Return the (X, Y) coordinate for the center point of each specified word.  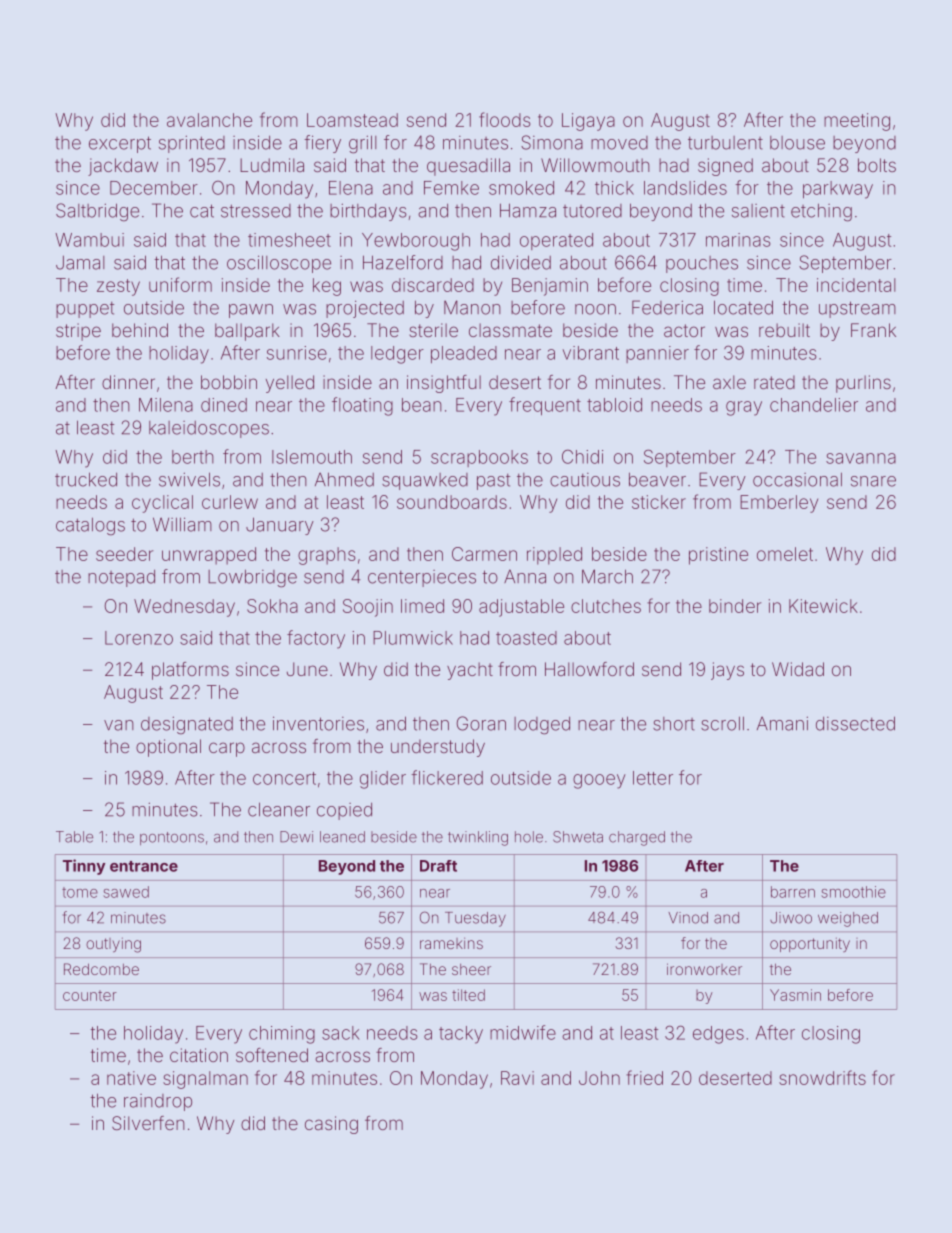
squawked (425, 481)
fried (644, 1077)
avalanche (209, 120)
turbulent (725, 143)
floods (505, 119)
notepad (121, 578)
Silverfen (148, 1123)
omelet (785, 554)
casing (331, 1125)
